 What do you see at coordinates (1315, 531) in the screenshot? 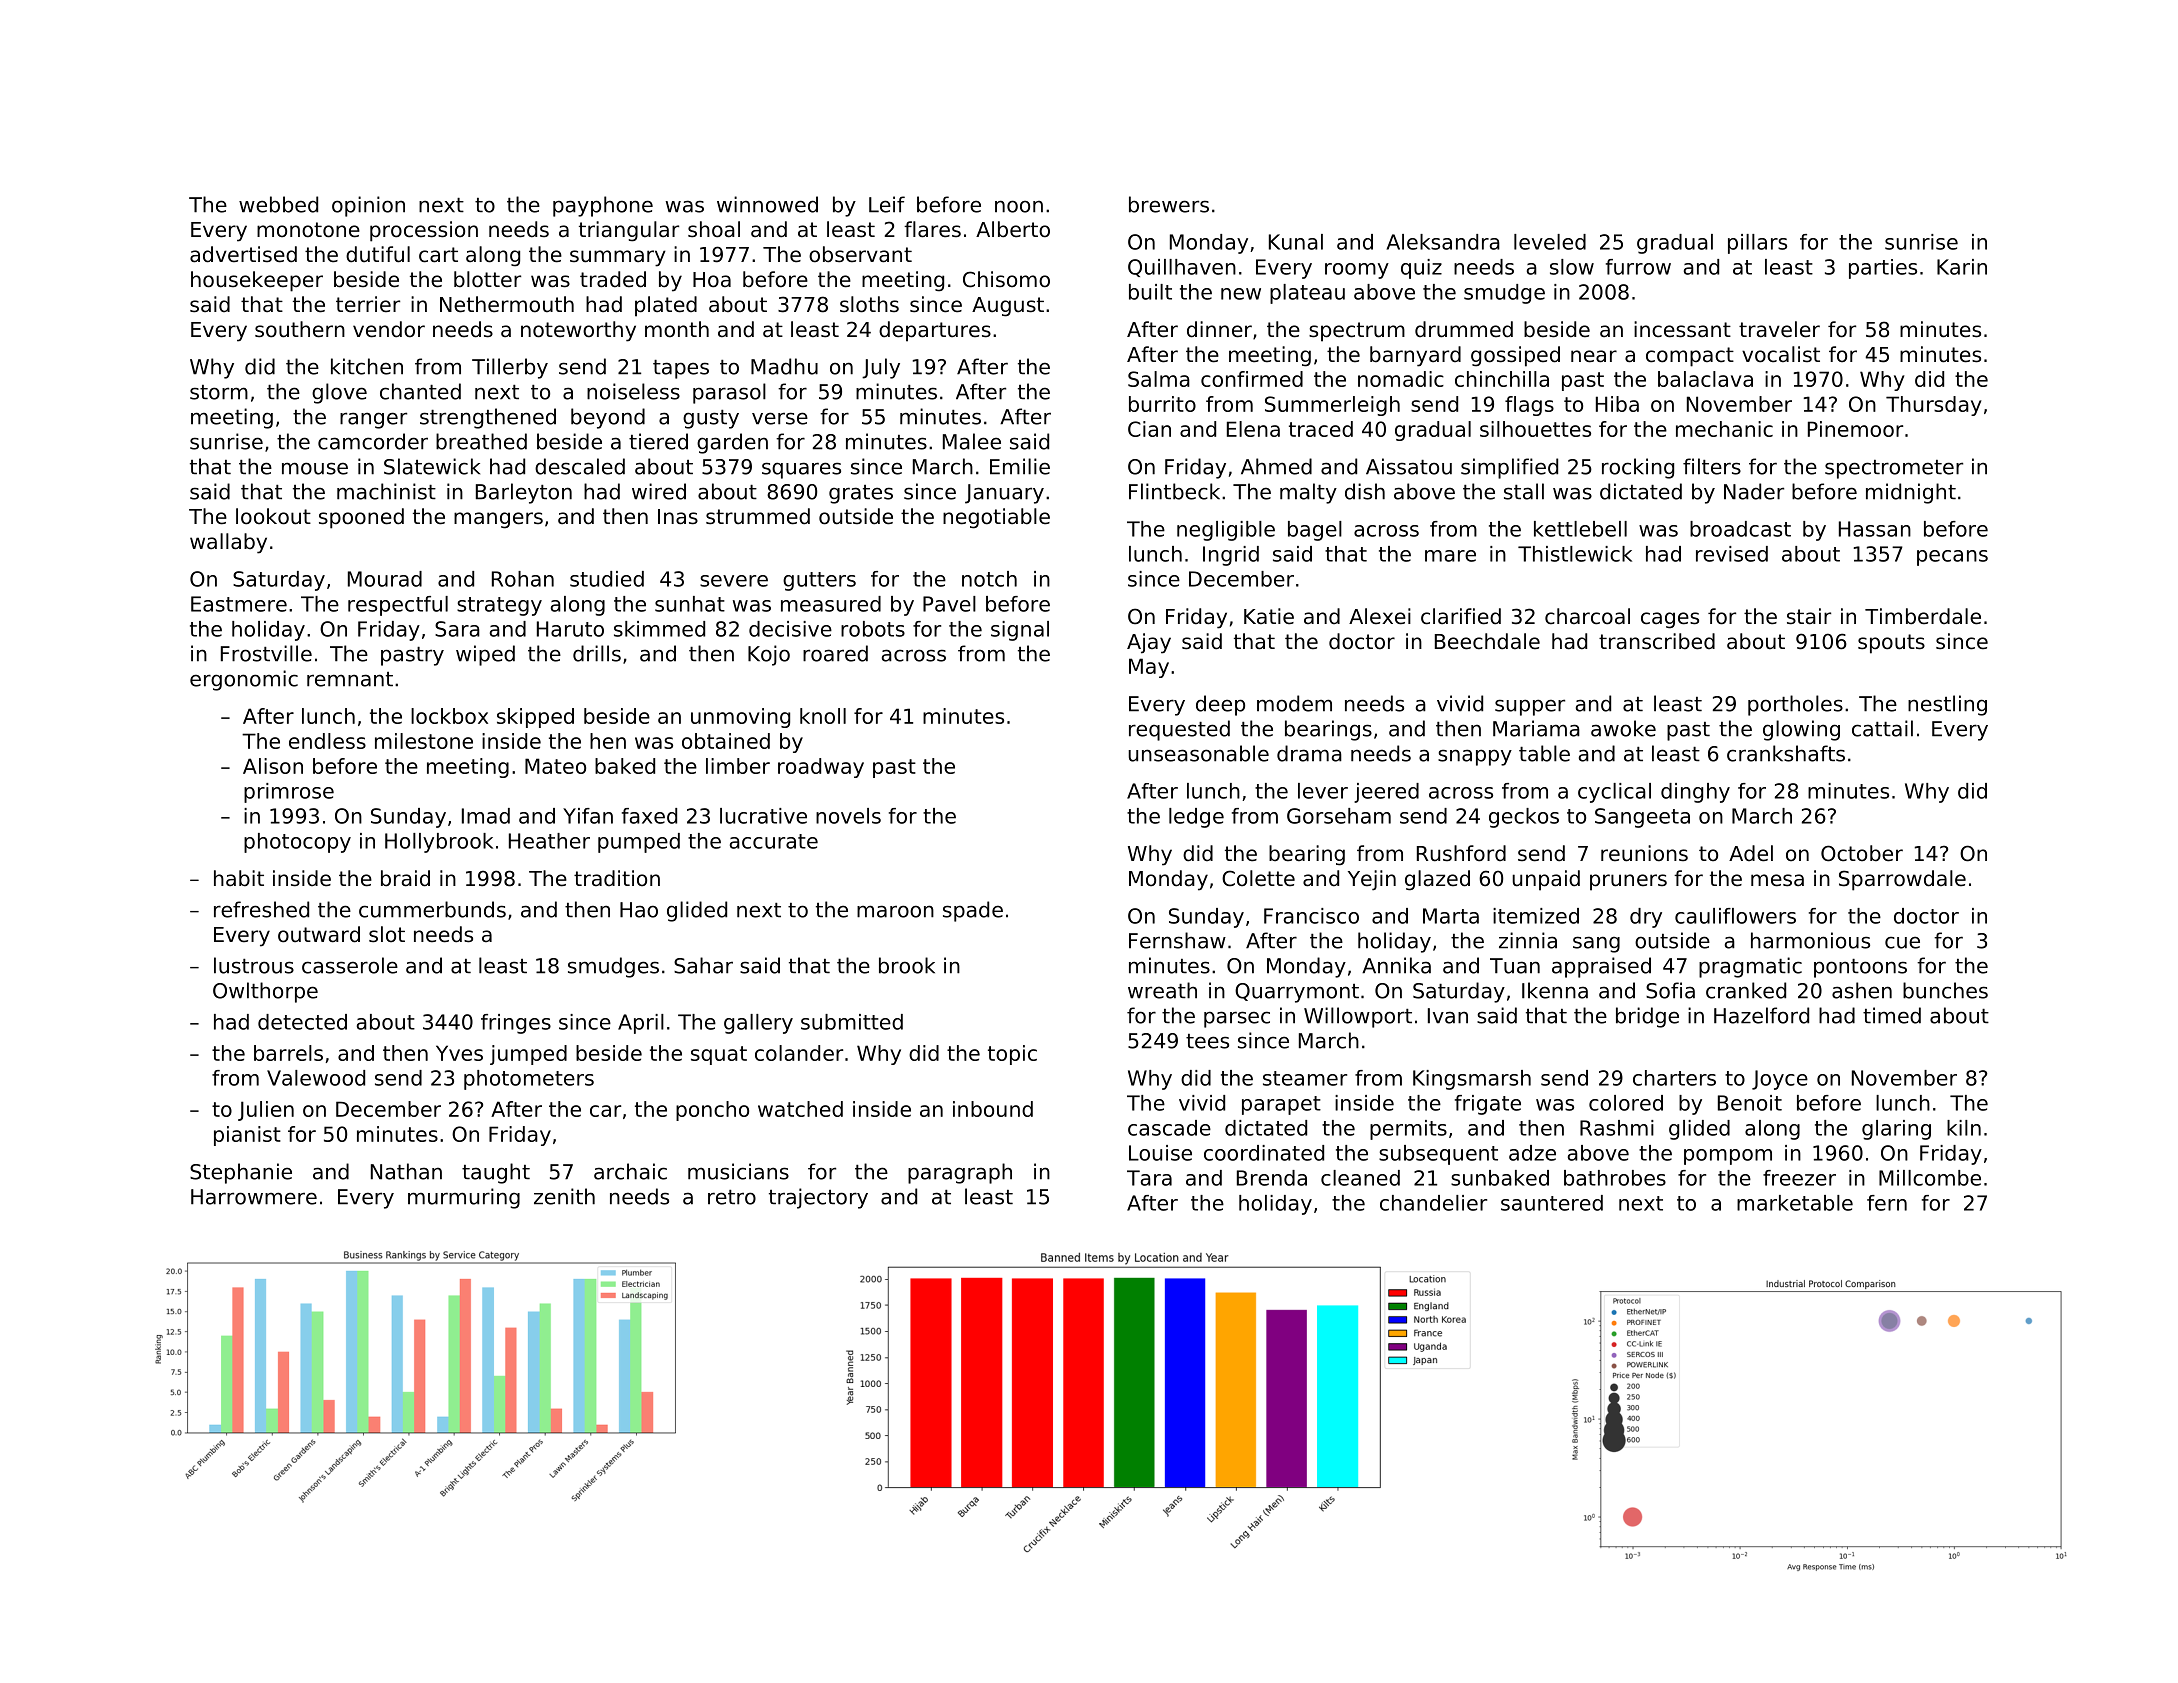
I see `bagel` at bounding box center [1315, 531].
